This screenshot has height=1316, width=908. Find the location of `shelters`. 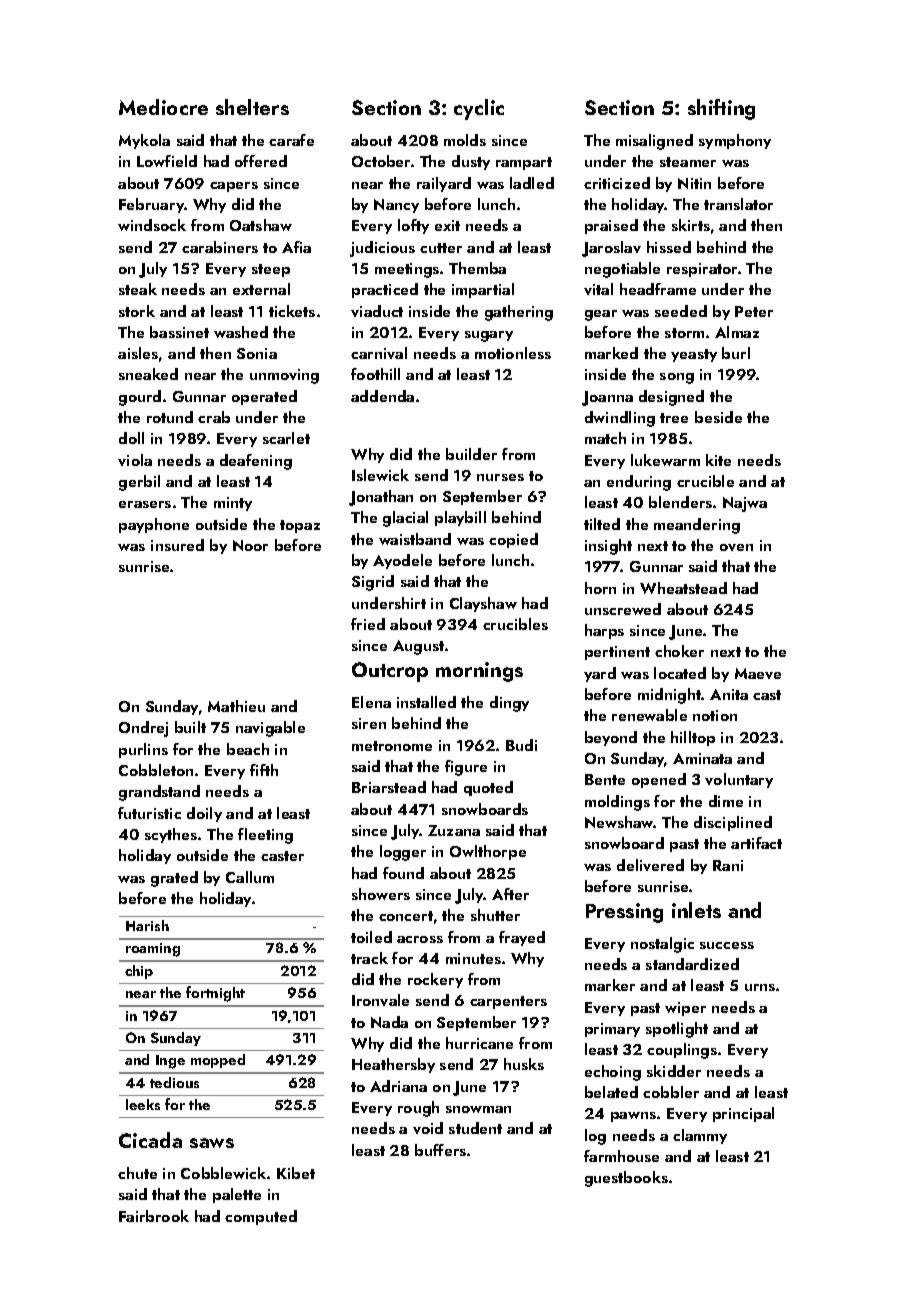

shelters is located at coordinates (252, 107).
